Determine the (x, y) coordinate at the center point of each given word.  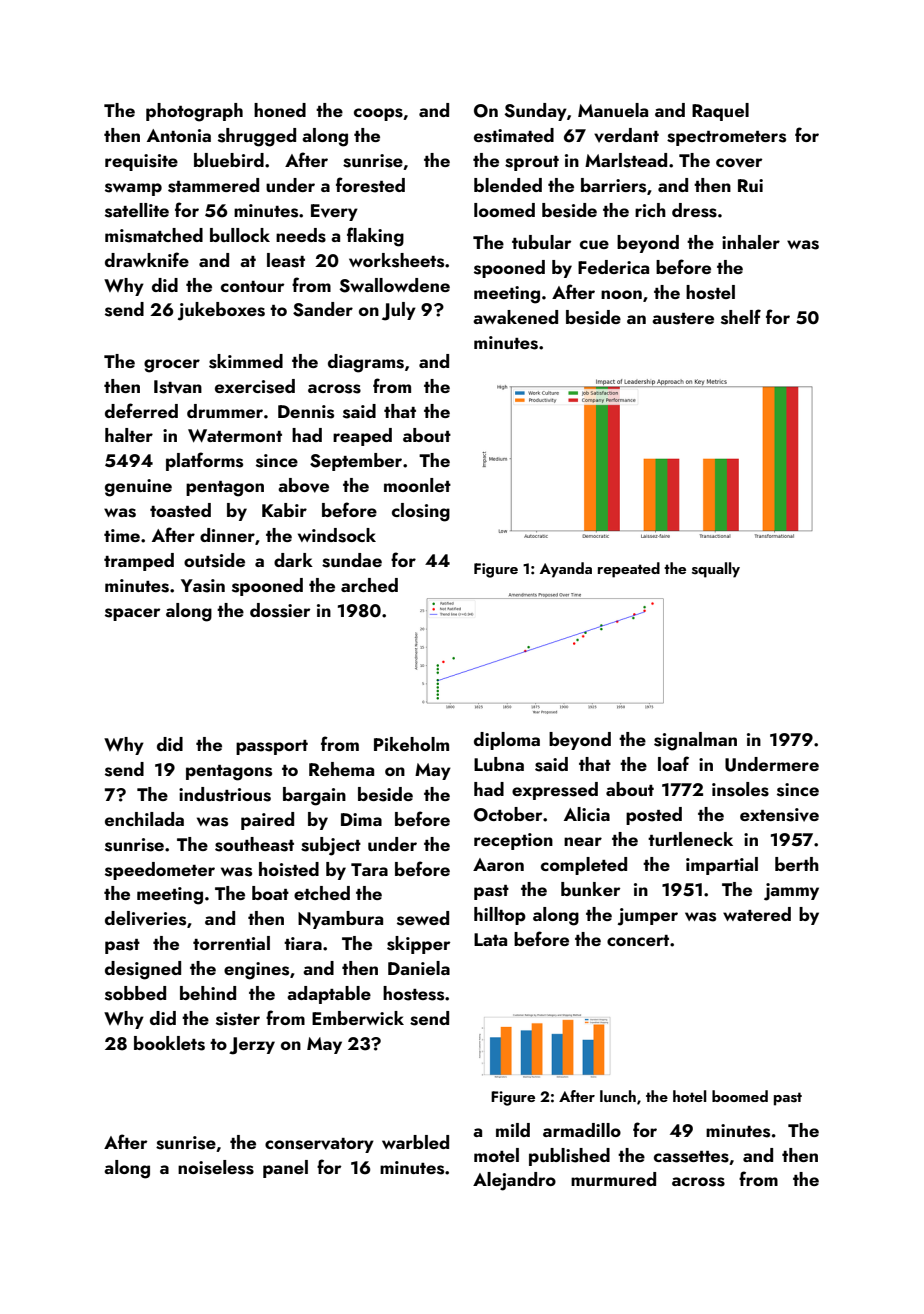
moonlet (417, 485)
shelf (741, 317)
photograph (194, 112)
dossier (280, 610)
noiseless (216, 1167)
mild (513, 1130)
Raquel (720, 112)
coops (378, 114)
